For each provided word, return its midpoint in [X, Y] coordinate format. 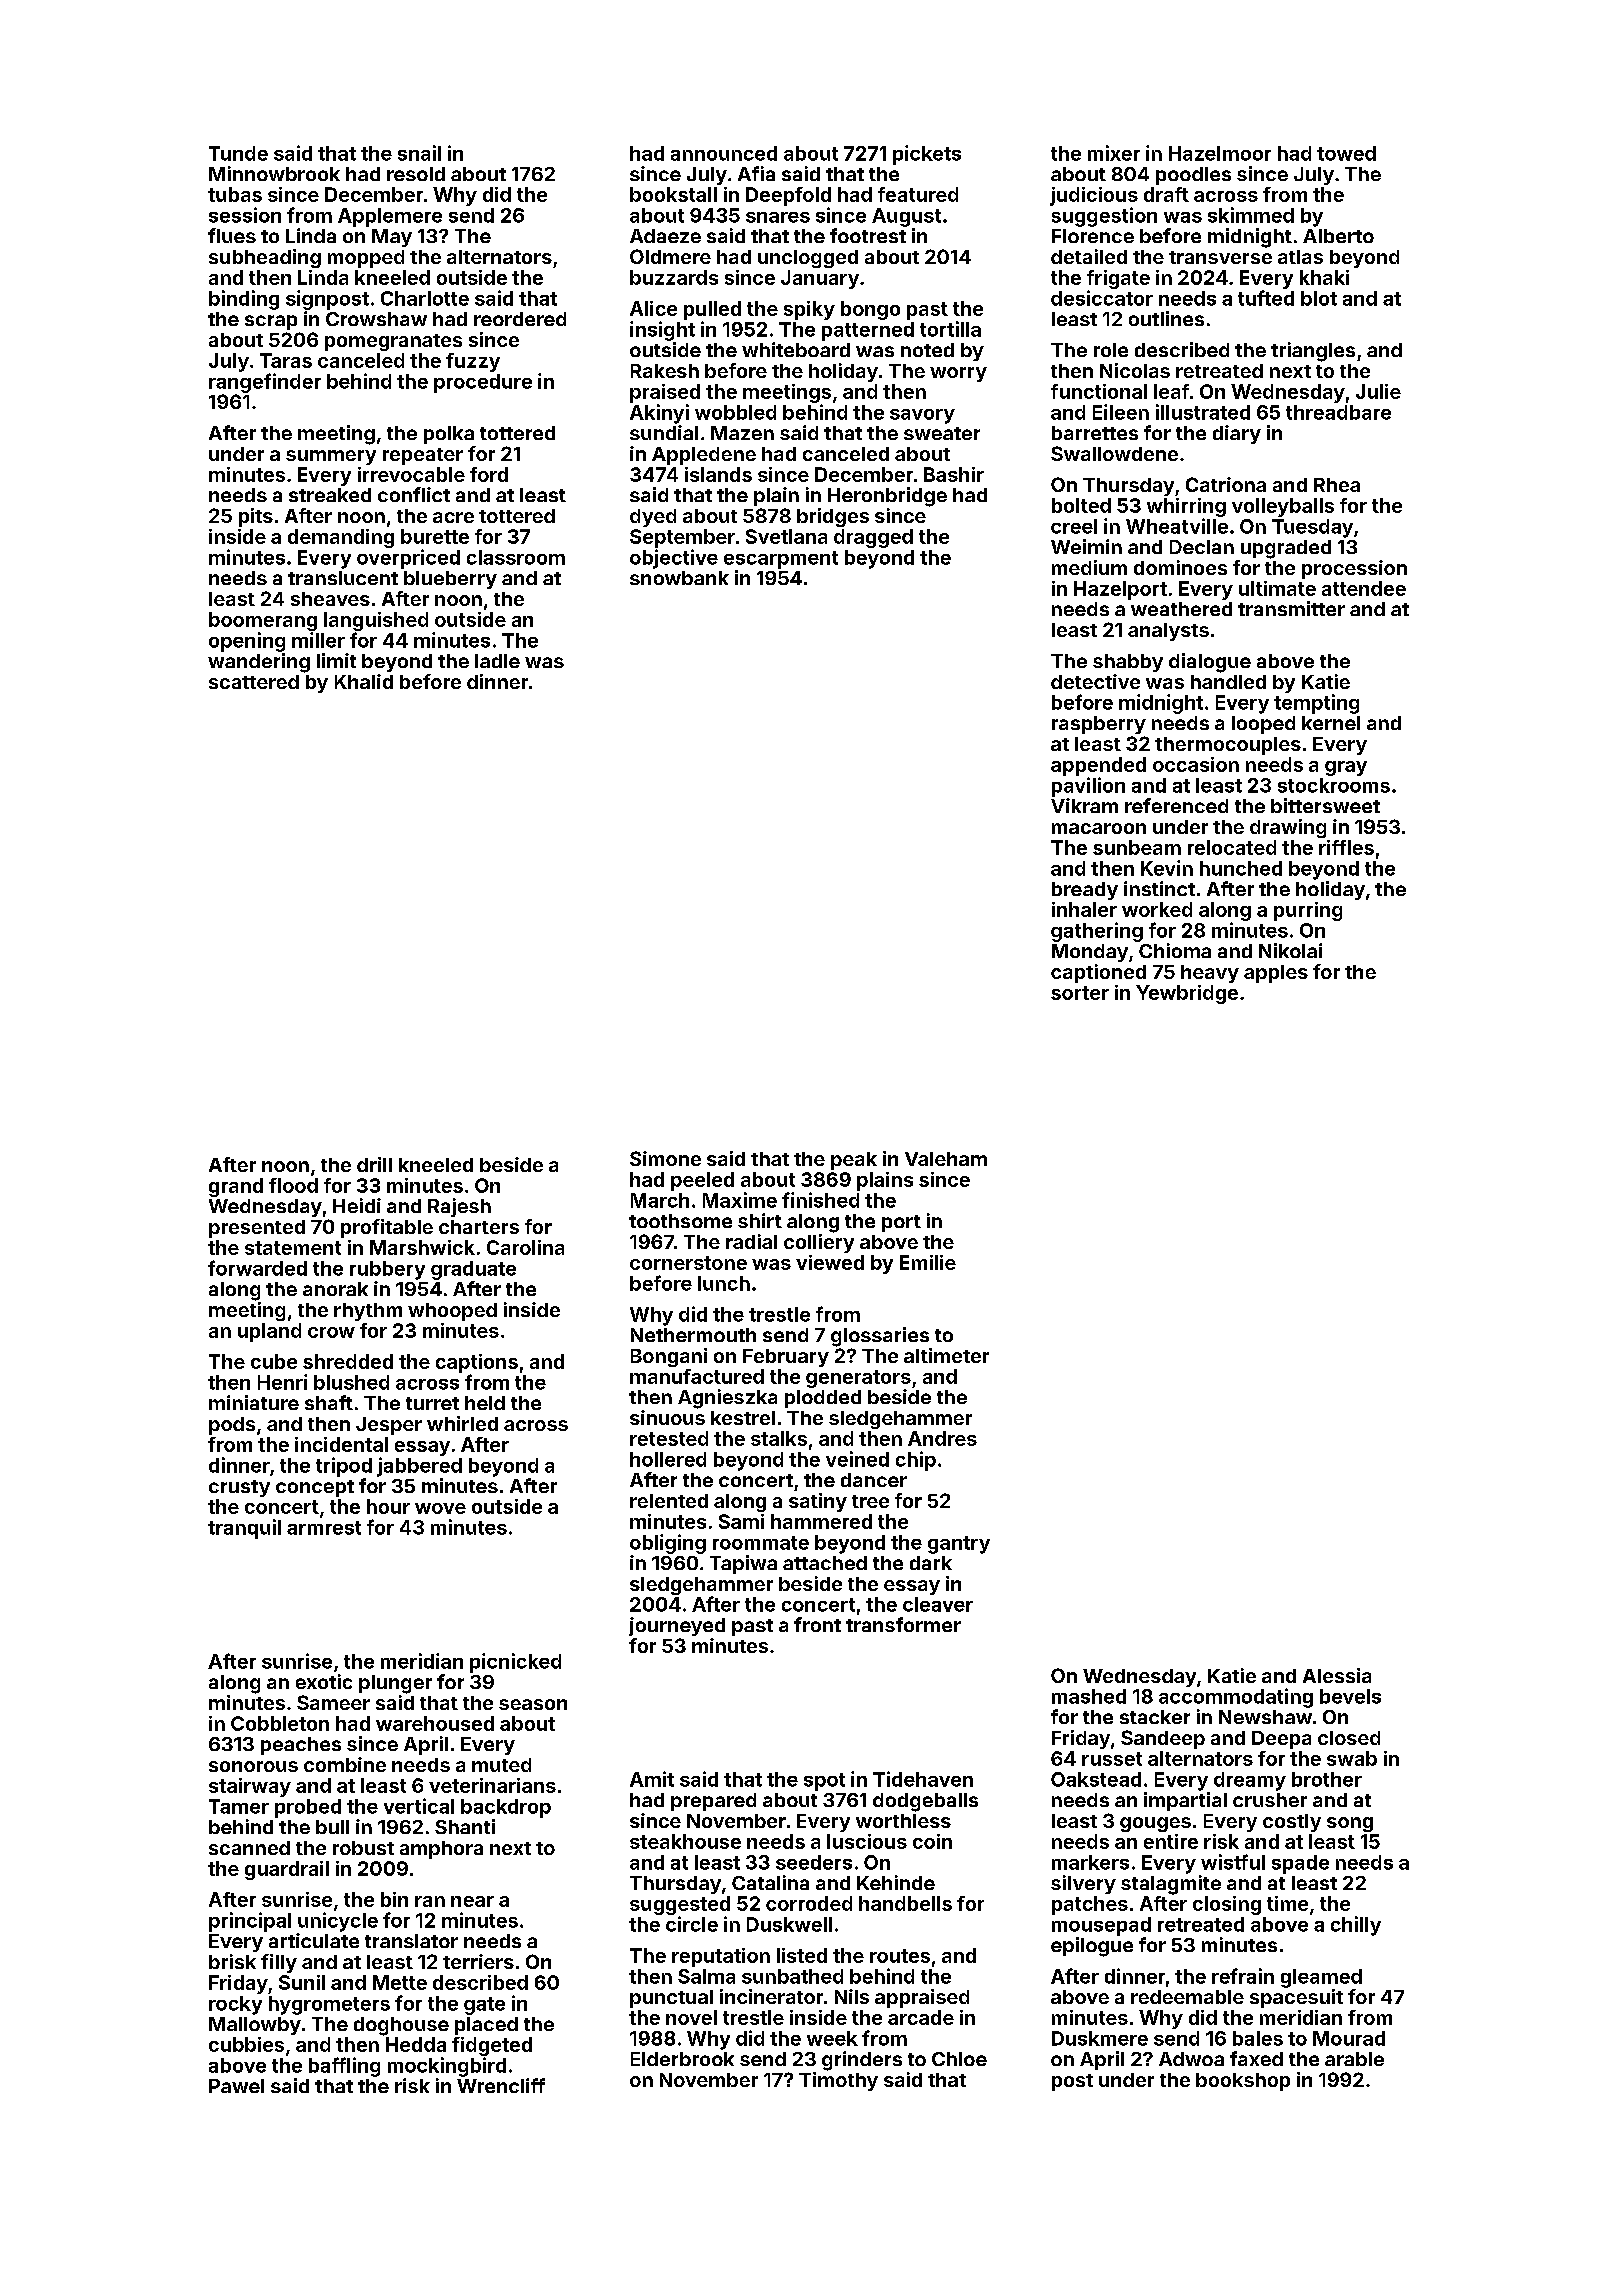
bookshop [1243, 2082]
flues [232, 235]
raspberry [1099, 725]
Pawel [236, 2086]
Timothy [838, 2081]
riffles [1346, 847]
